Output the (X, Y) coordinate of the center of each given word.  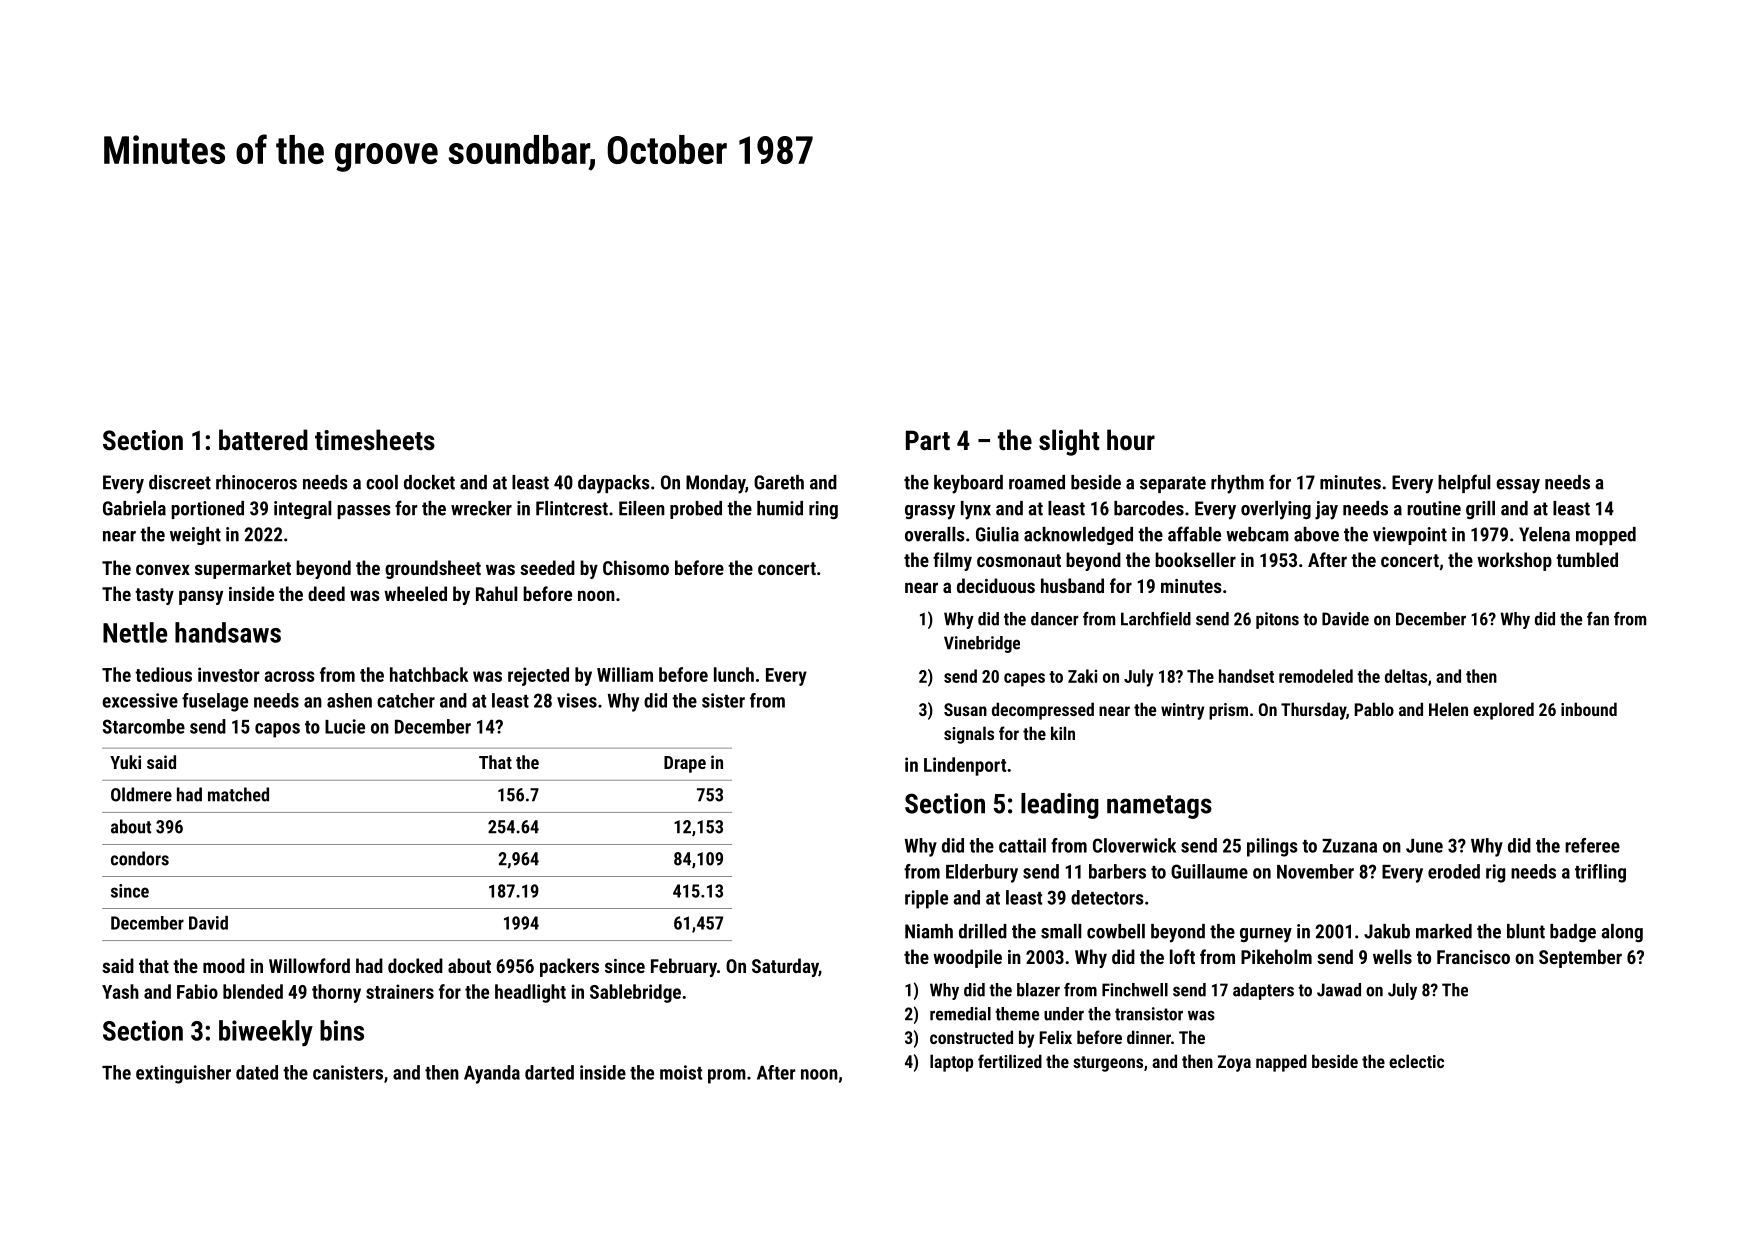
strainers (400, 991)
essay (1518, 486)
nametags (1159, 807)
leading (1060, 806)
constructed (971, 1037)
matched (238, 794)
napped (1281, 1063)
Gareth (779, 482)
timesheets (375, 440)
